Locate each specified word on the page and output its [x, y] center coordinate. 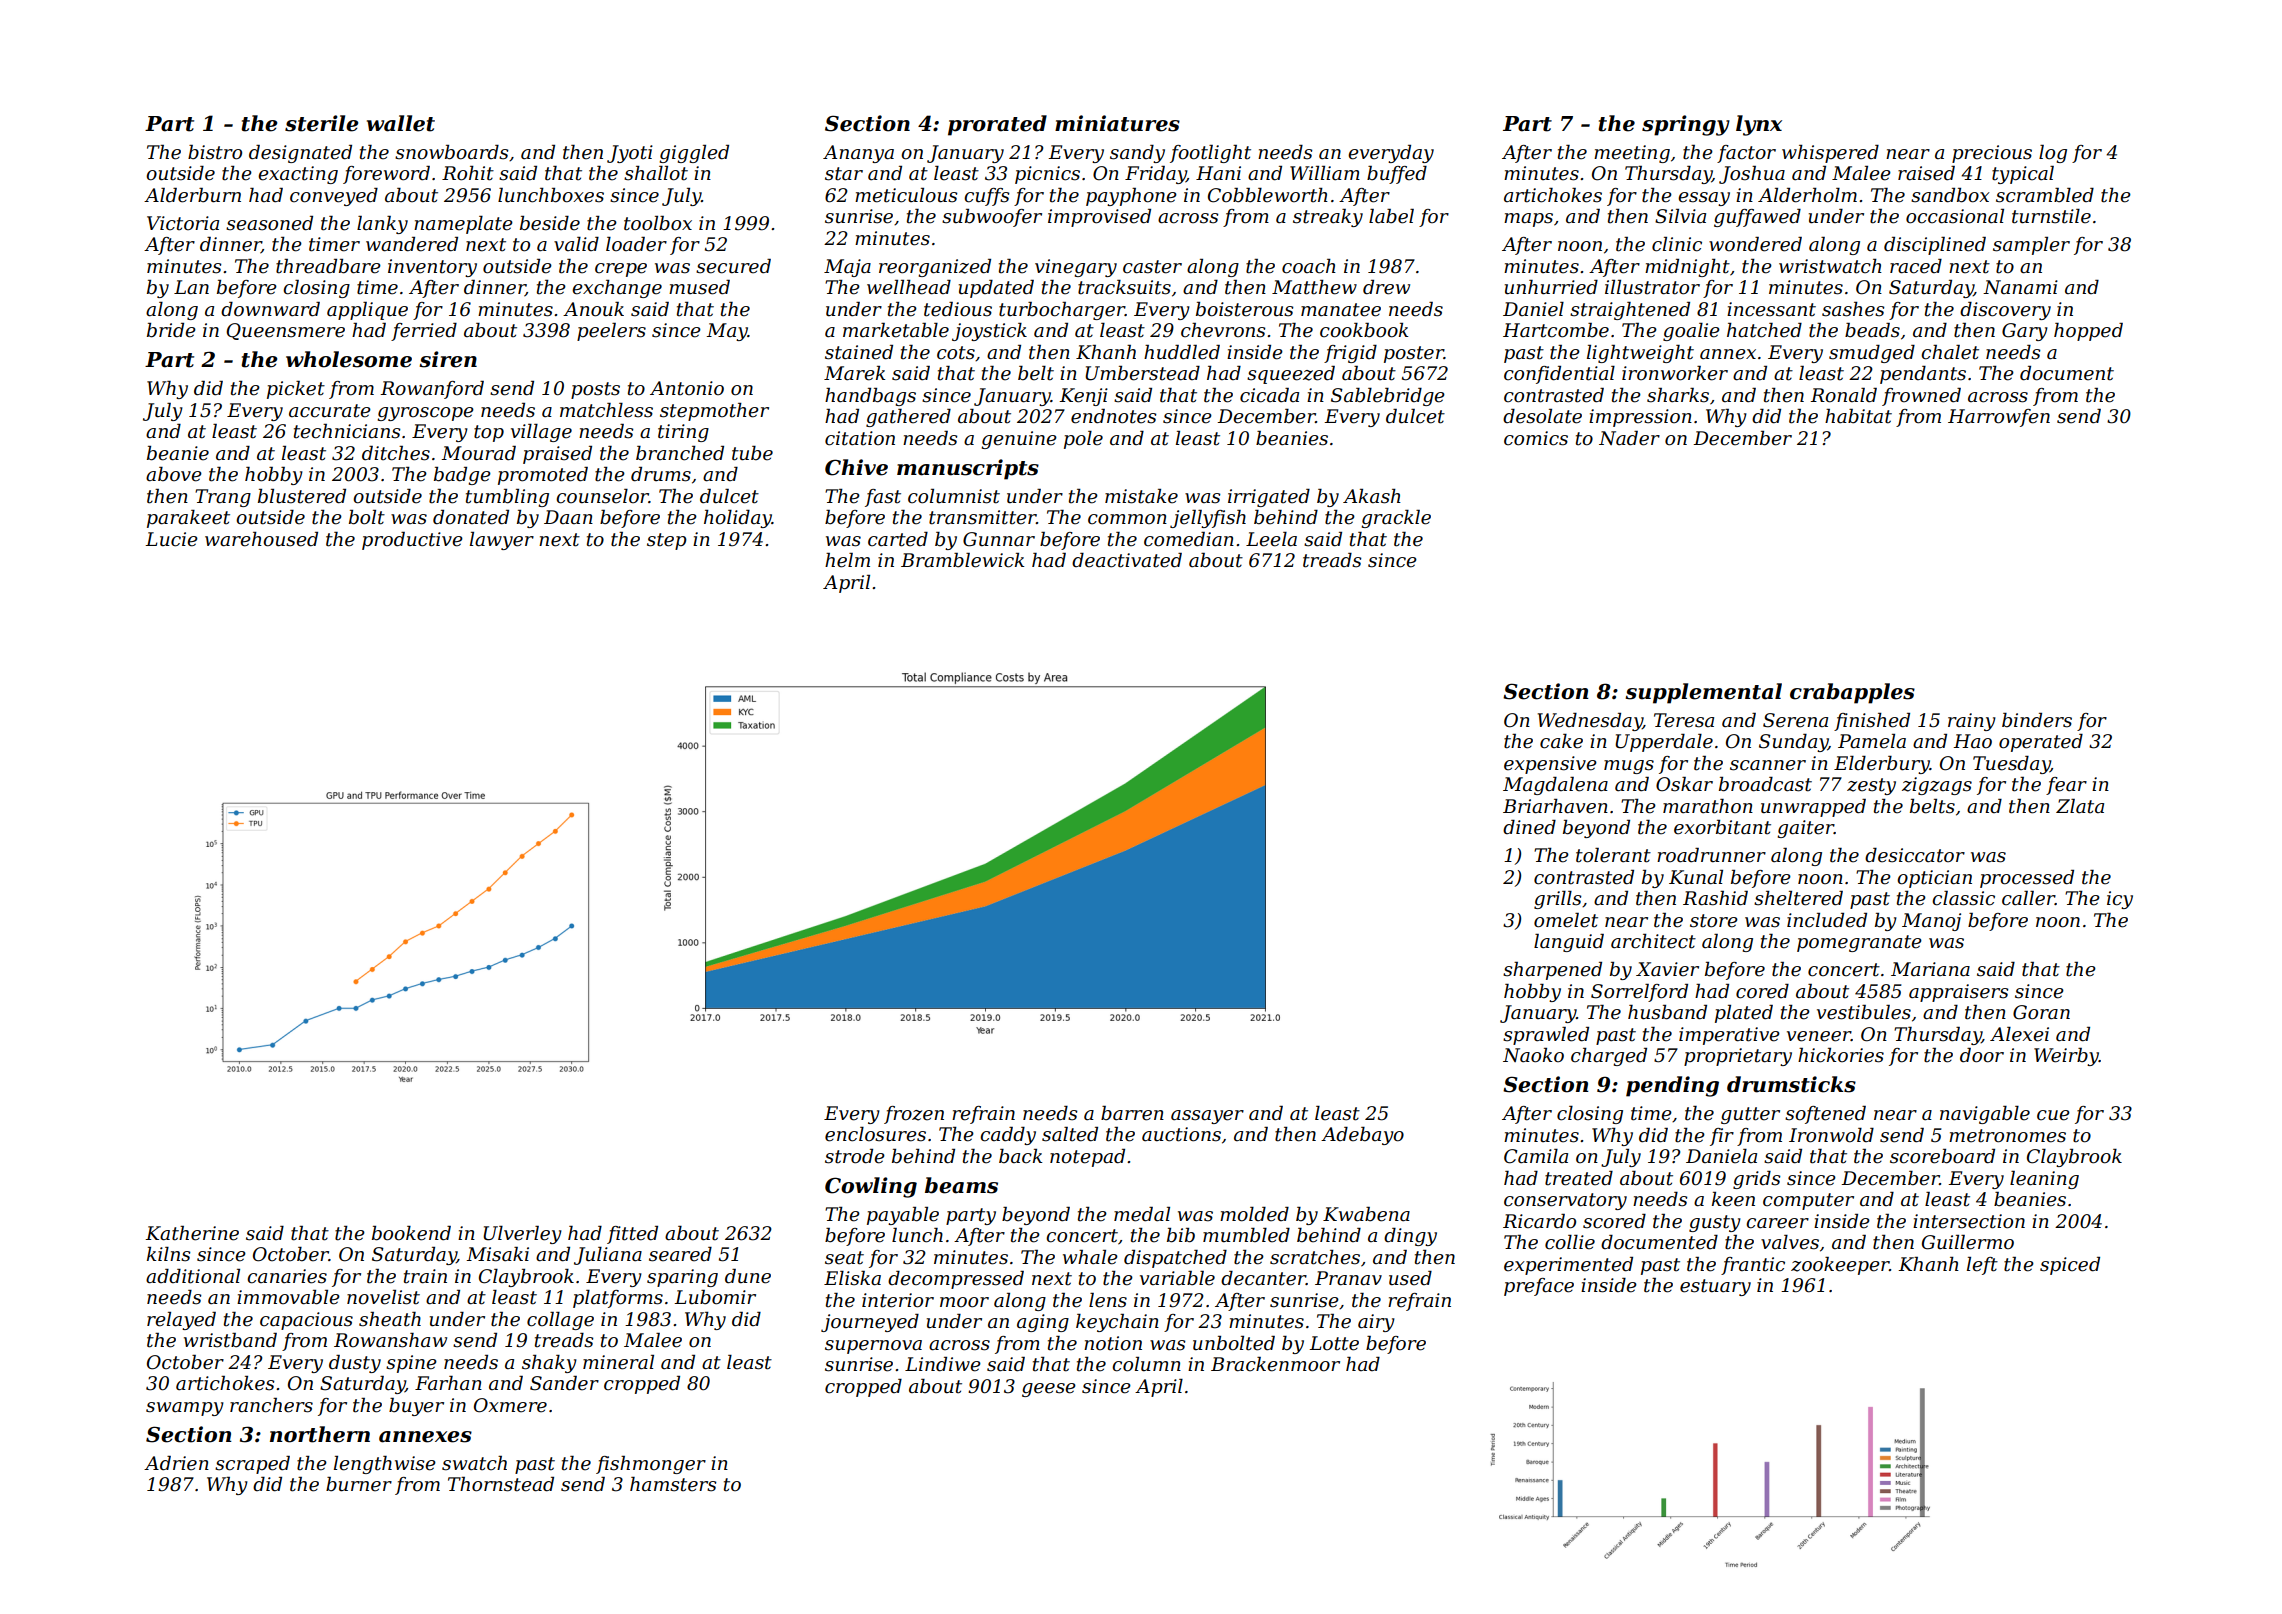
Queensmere [285, 331]
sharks [1678, 395]
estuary [1715, 1287]
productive [412, 541]
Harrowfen [1999, 418]
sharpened [1552, 971]
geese [1049, 1390]
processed [2027, 879]
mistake [1141, 496]
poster [1414, 354]
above [174, 474]
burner [359, 1484]
